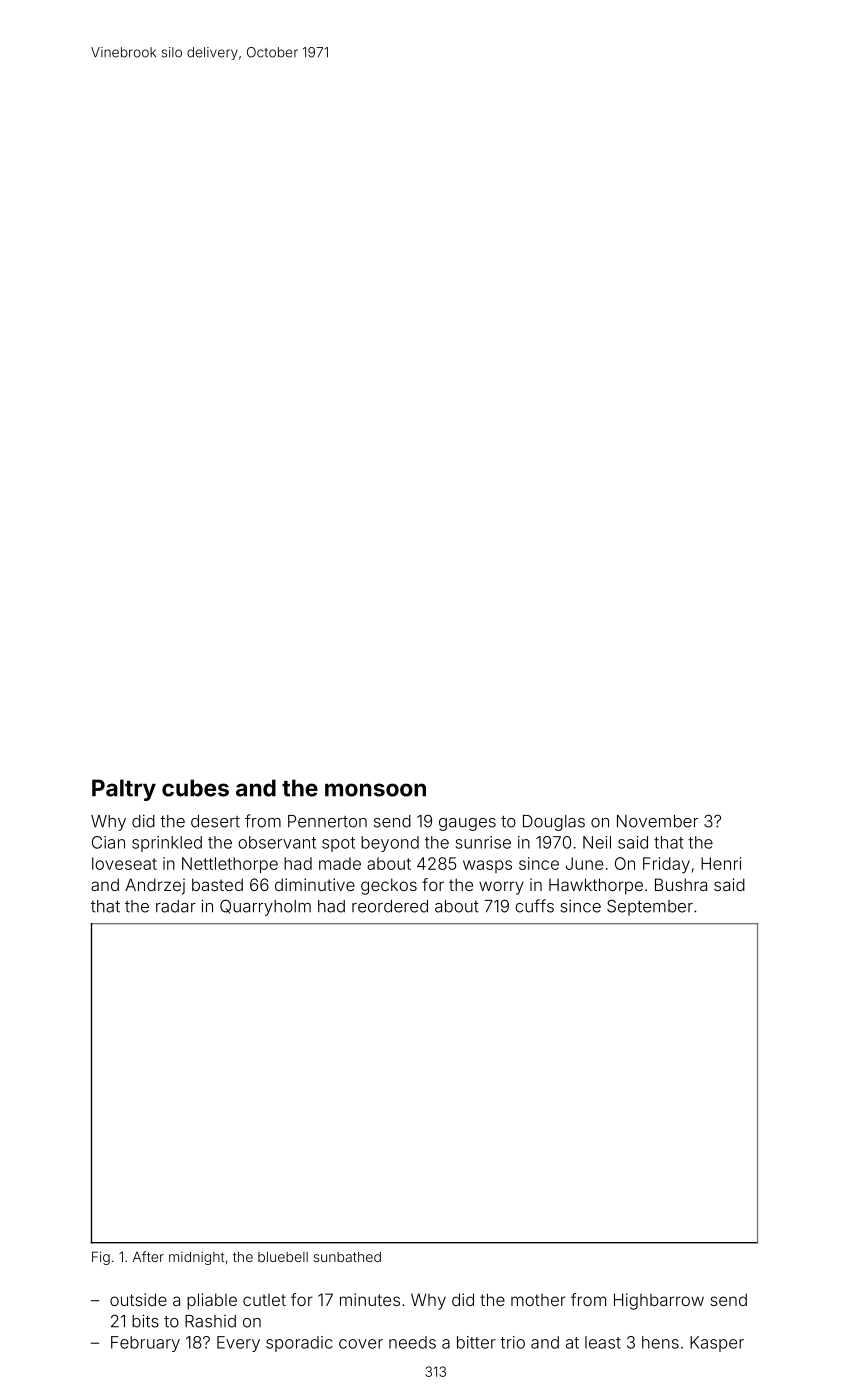  Describe the element at coordinates (375, 790) in the screenshot. I see `monsoon` at that location.
